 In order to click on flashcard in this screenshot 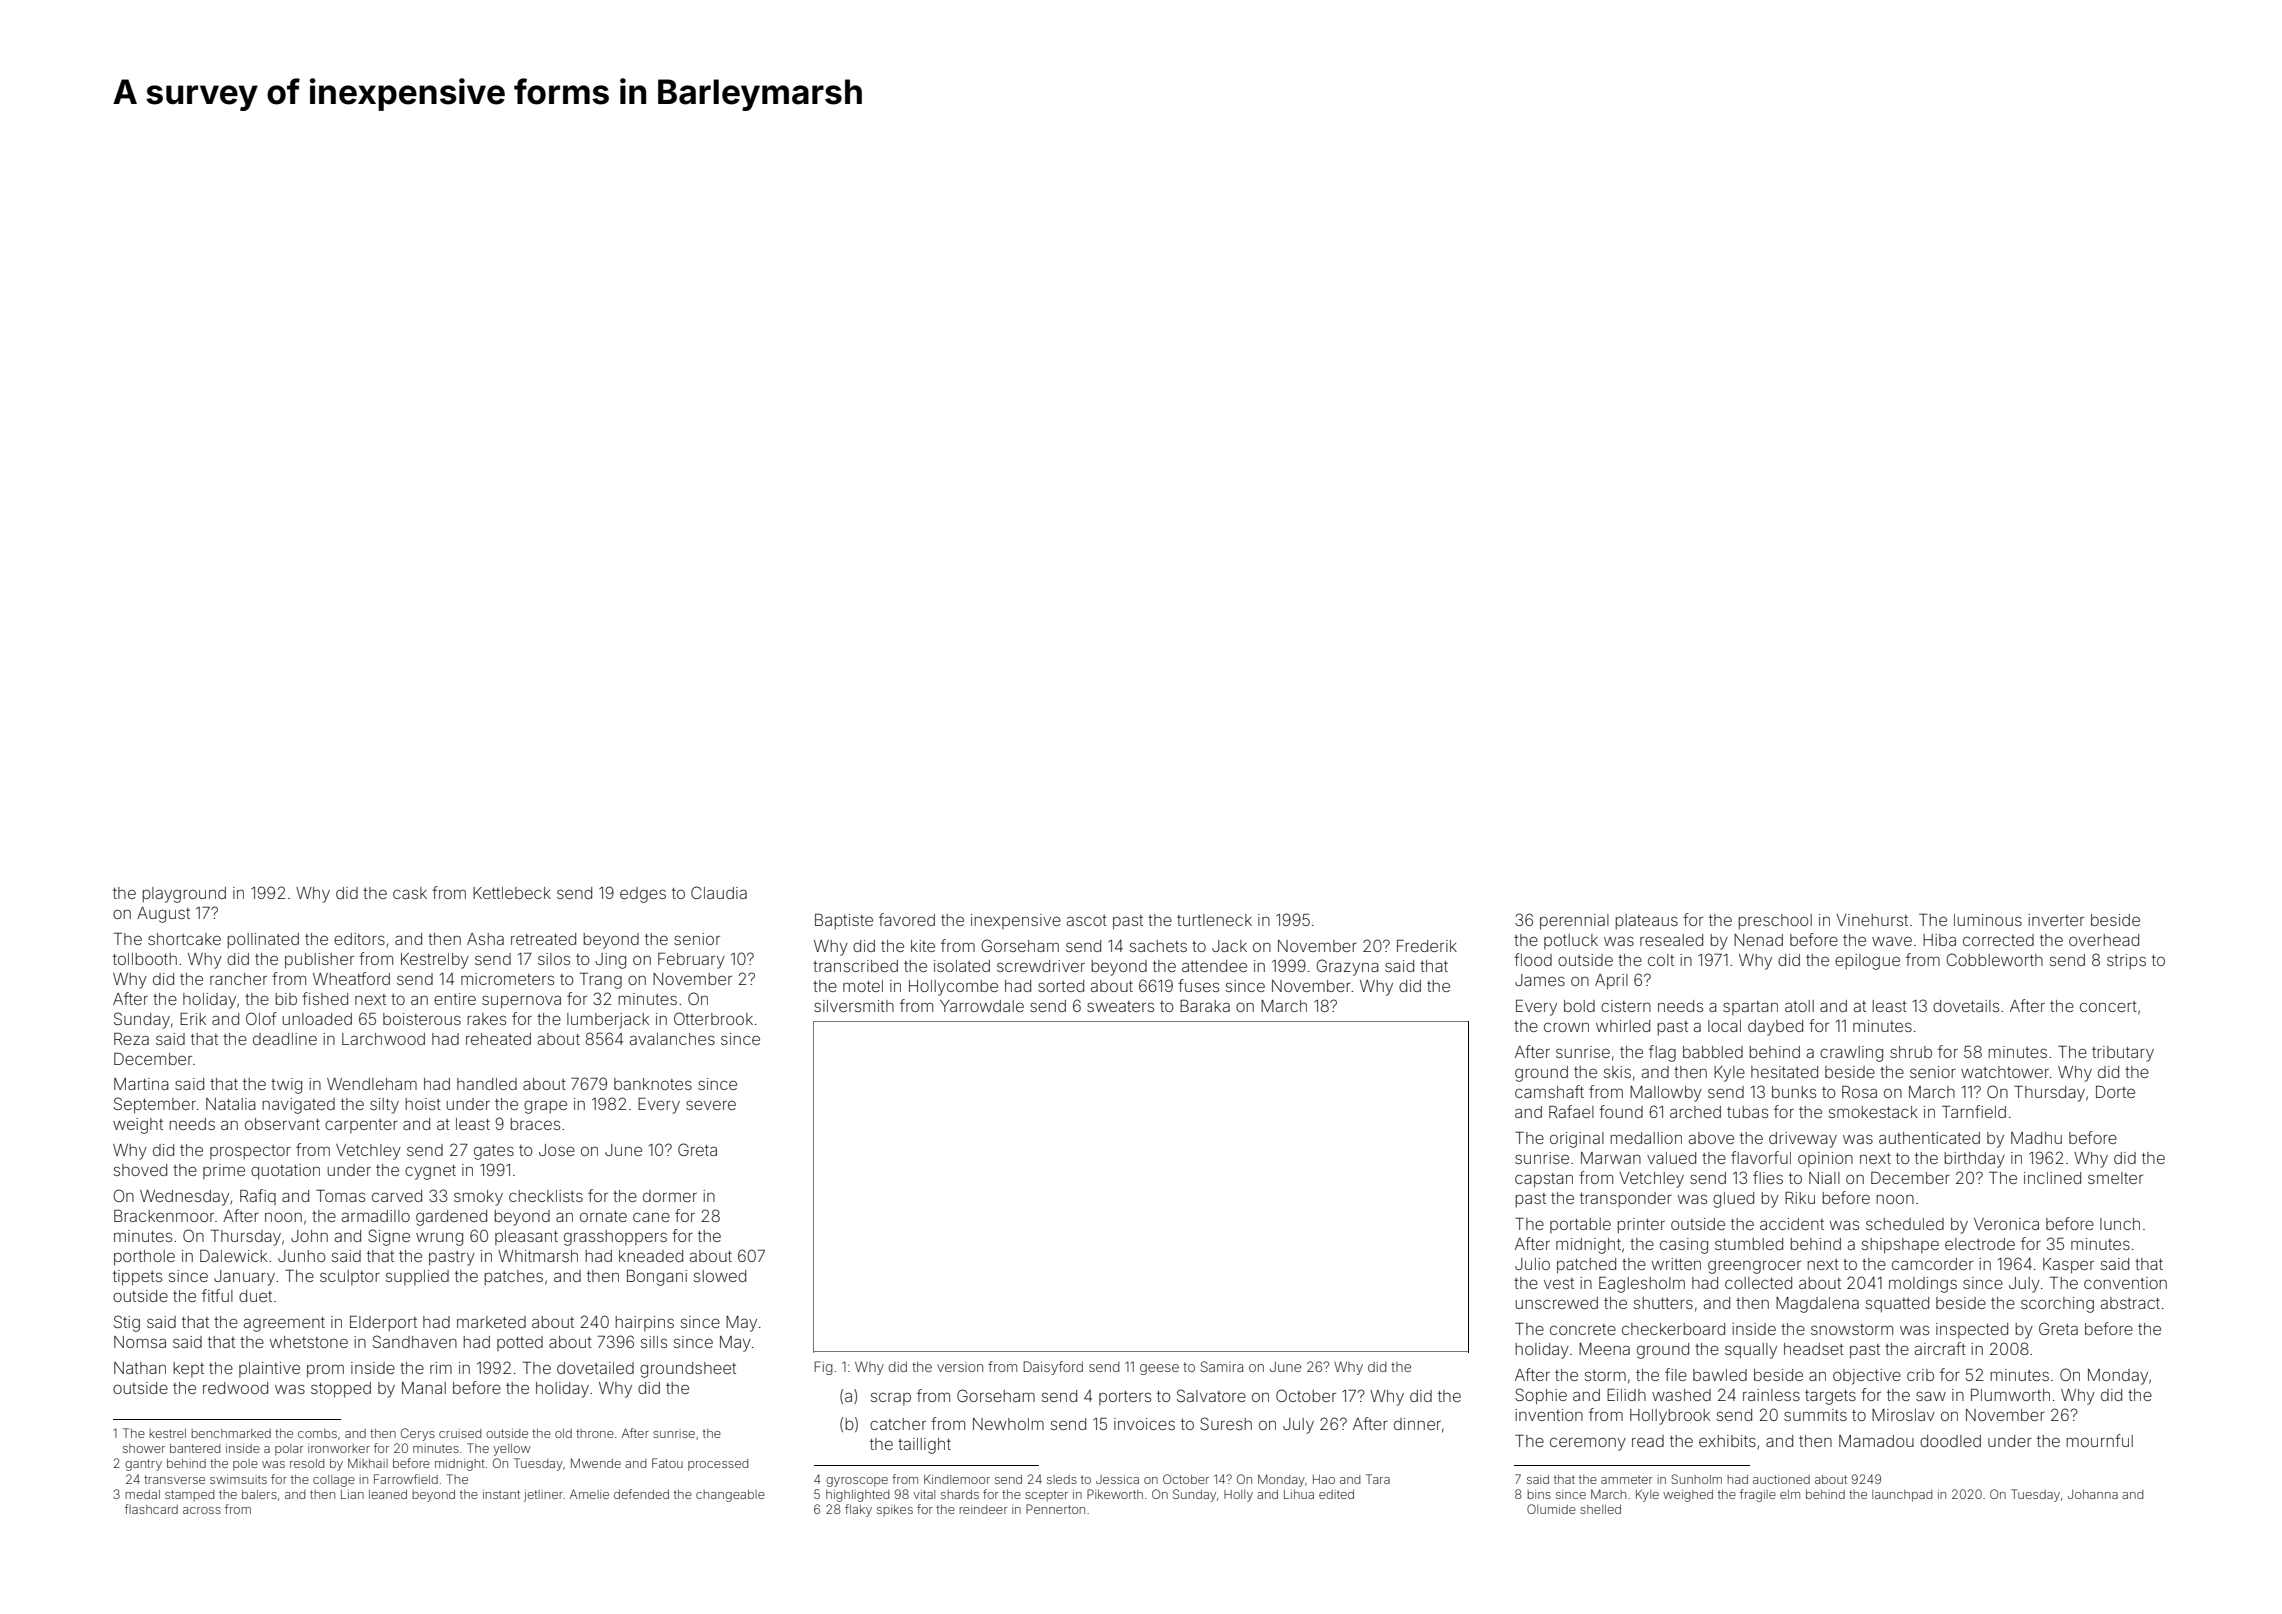, I will do `click(151, 1509)`.
